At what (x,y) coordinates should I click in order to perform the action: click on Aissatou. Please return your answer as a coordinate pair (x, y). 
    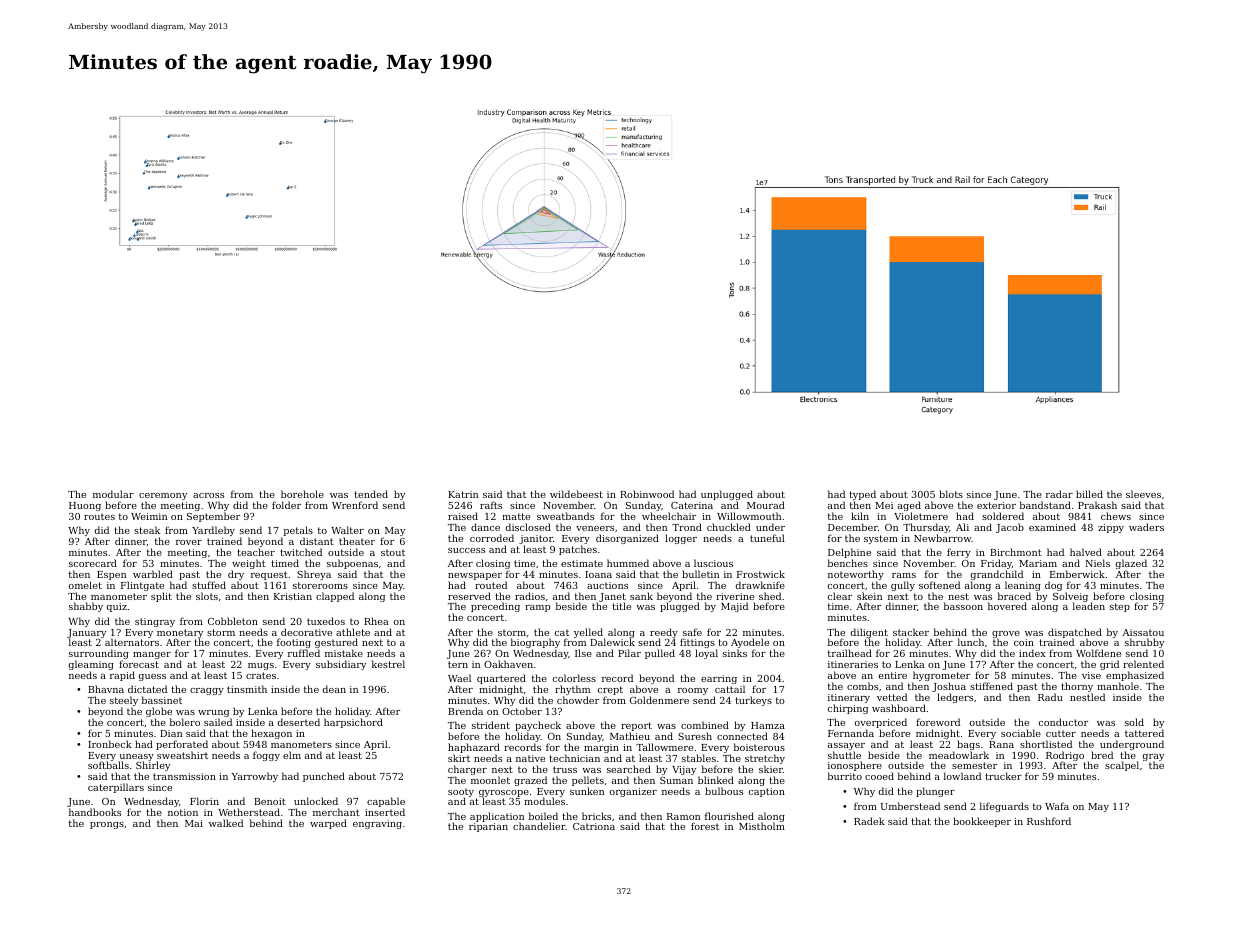
    Looking at the image, I should click on (1143, 632).
